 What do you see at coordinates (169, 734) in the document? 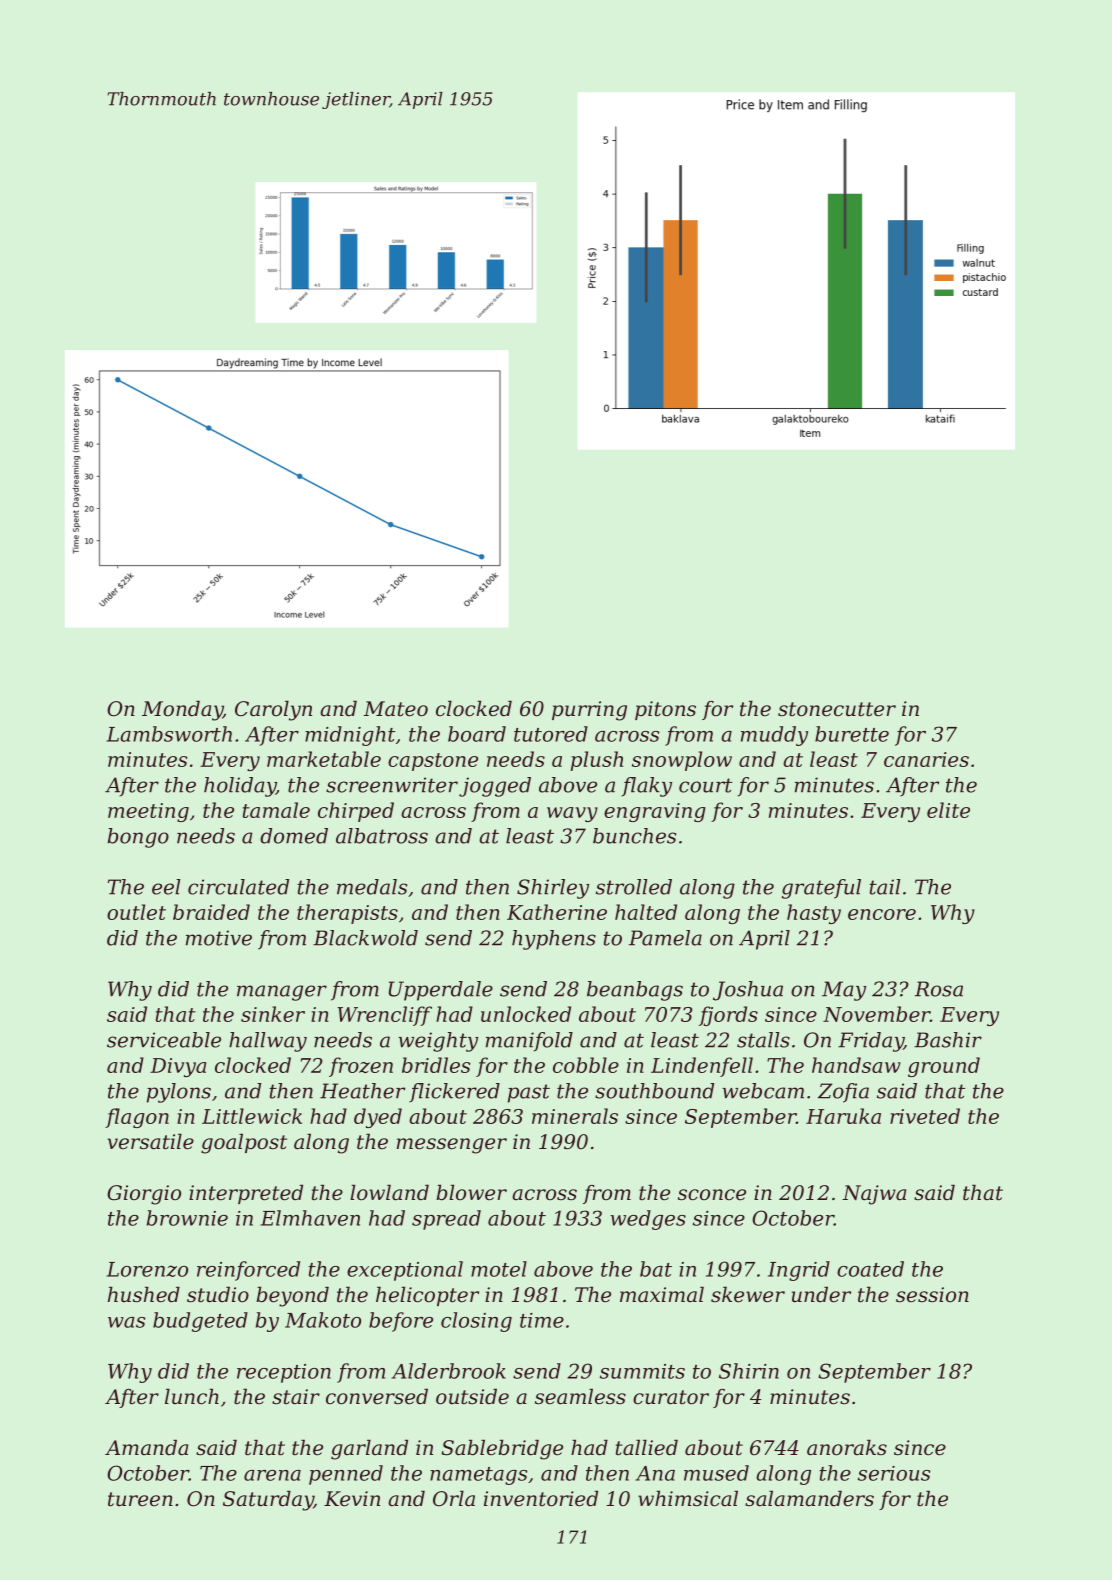
I see `Lambsworth` at bounding box center [169, 734].
